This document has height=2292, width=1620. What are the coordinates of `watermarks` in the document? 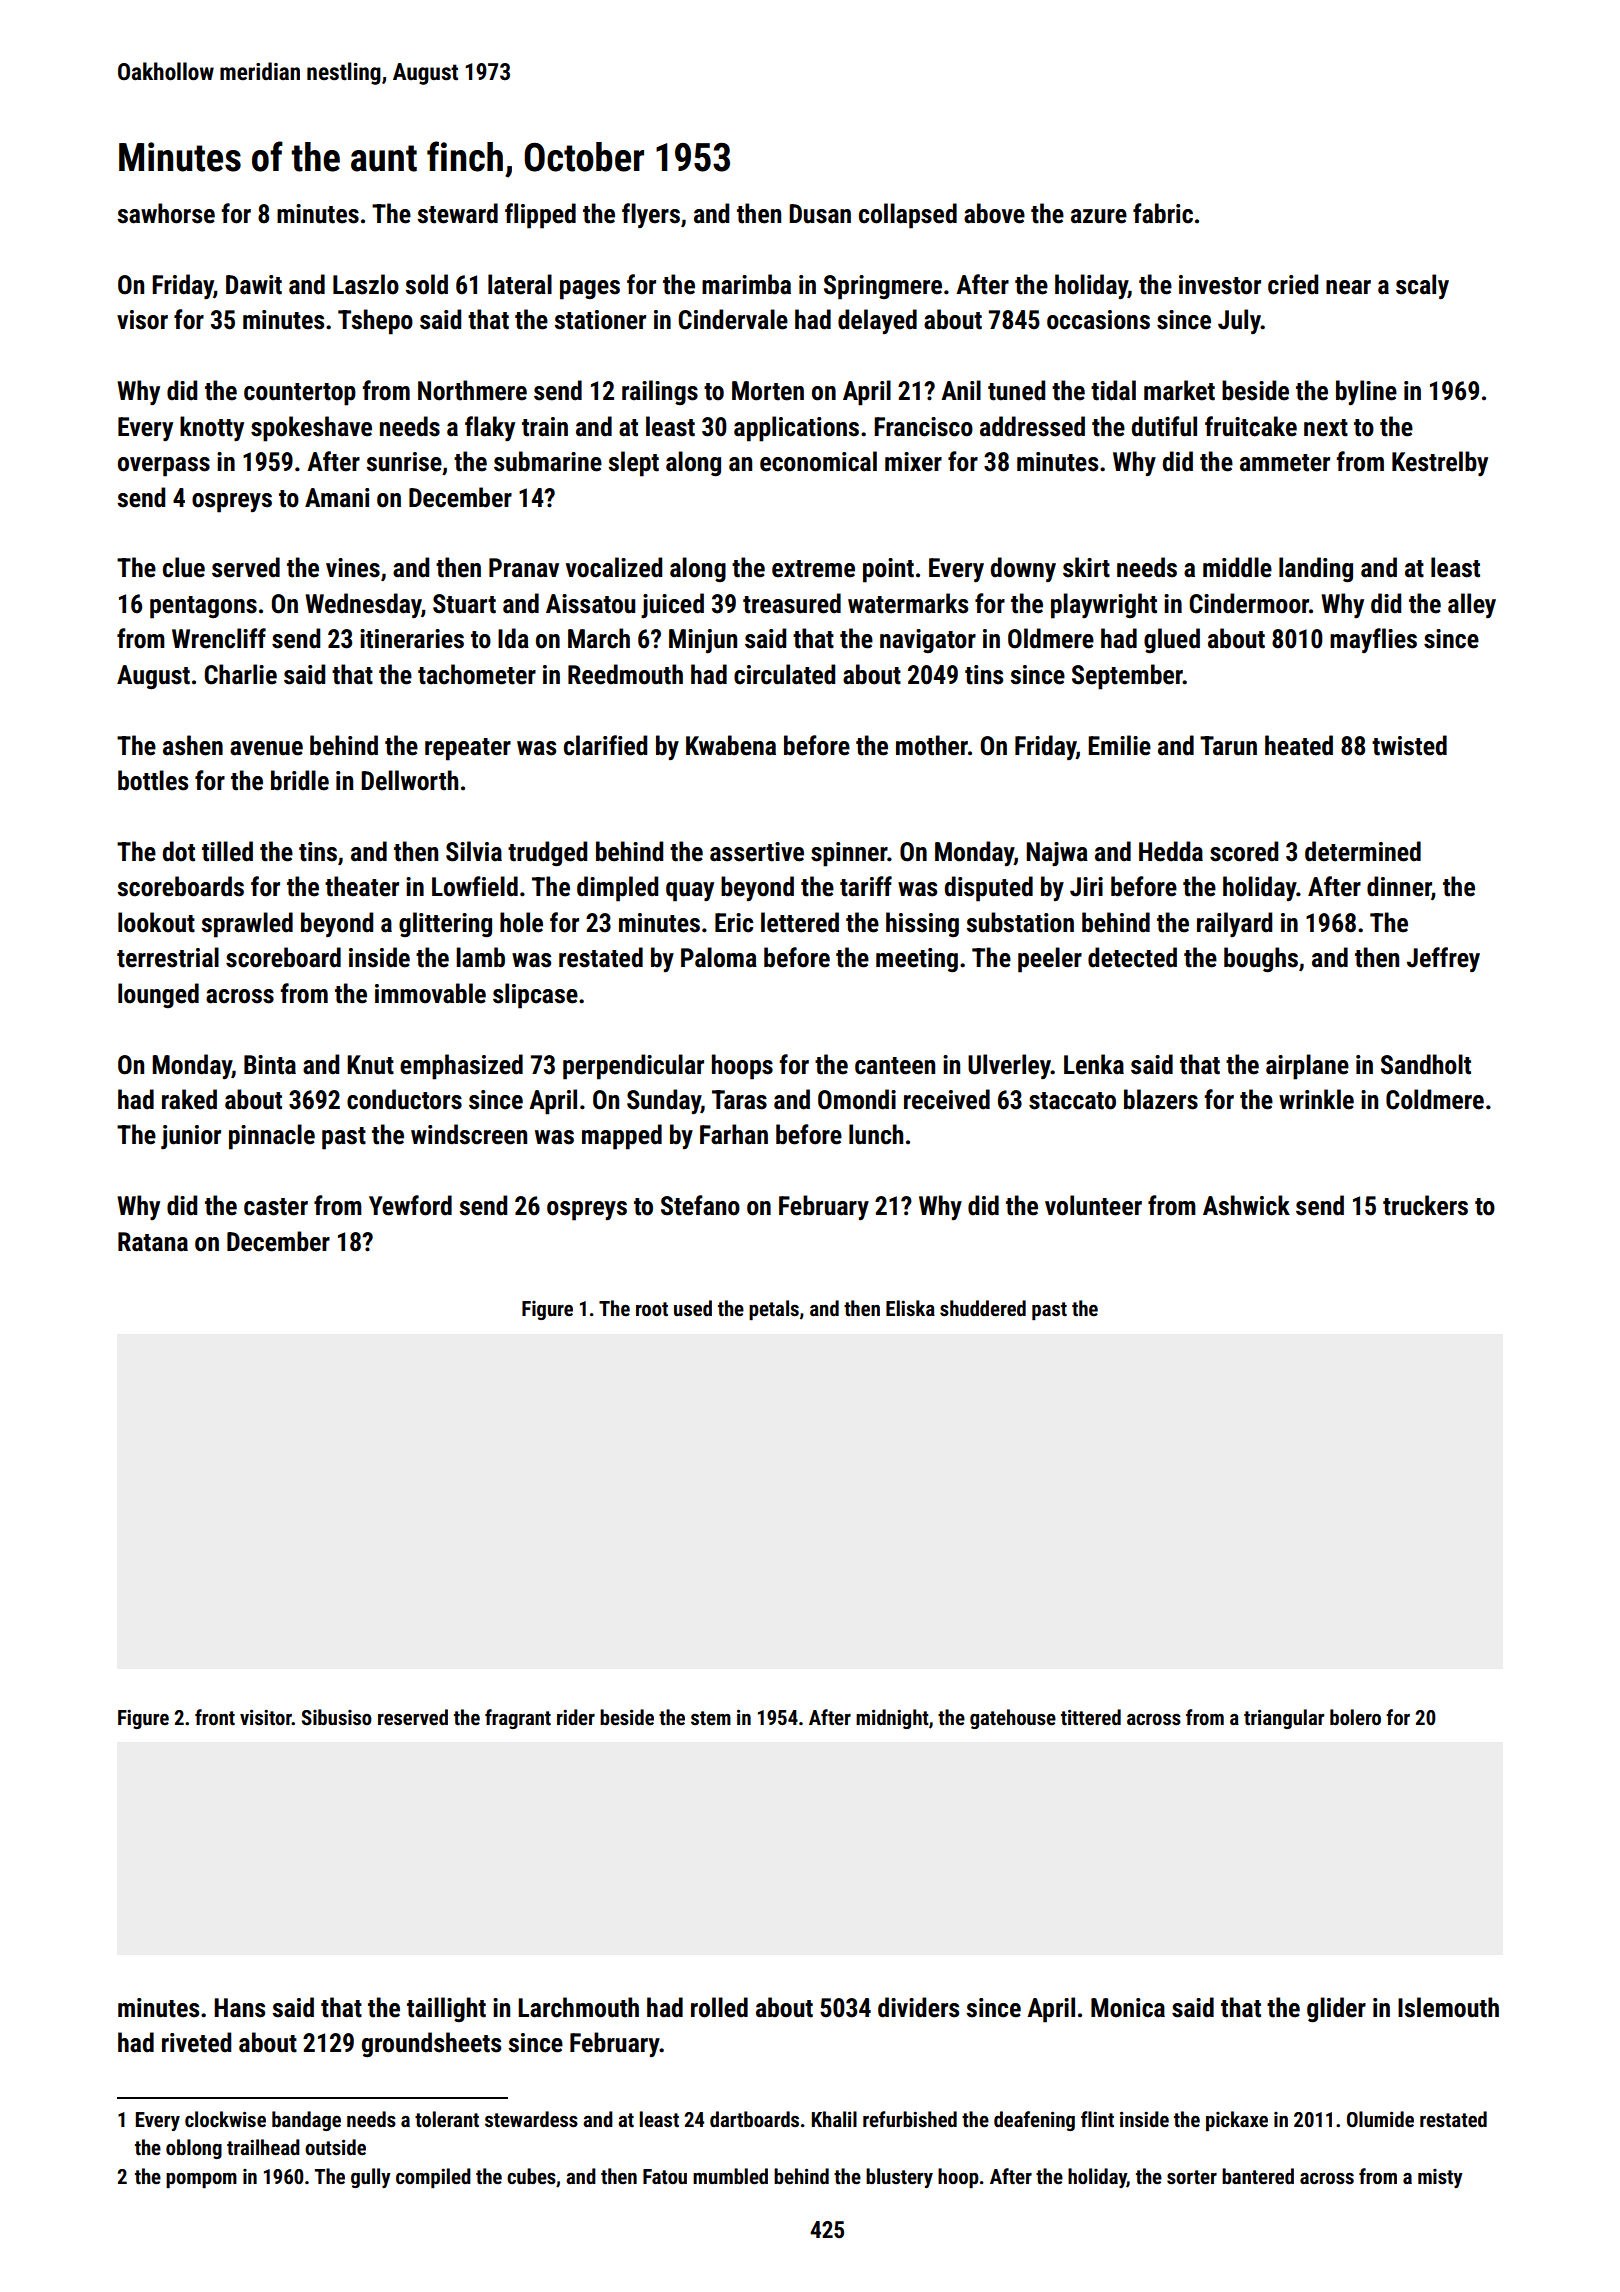 It's located at (908, 603).
